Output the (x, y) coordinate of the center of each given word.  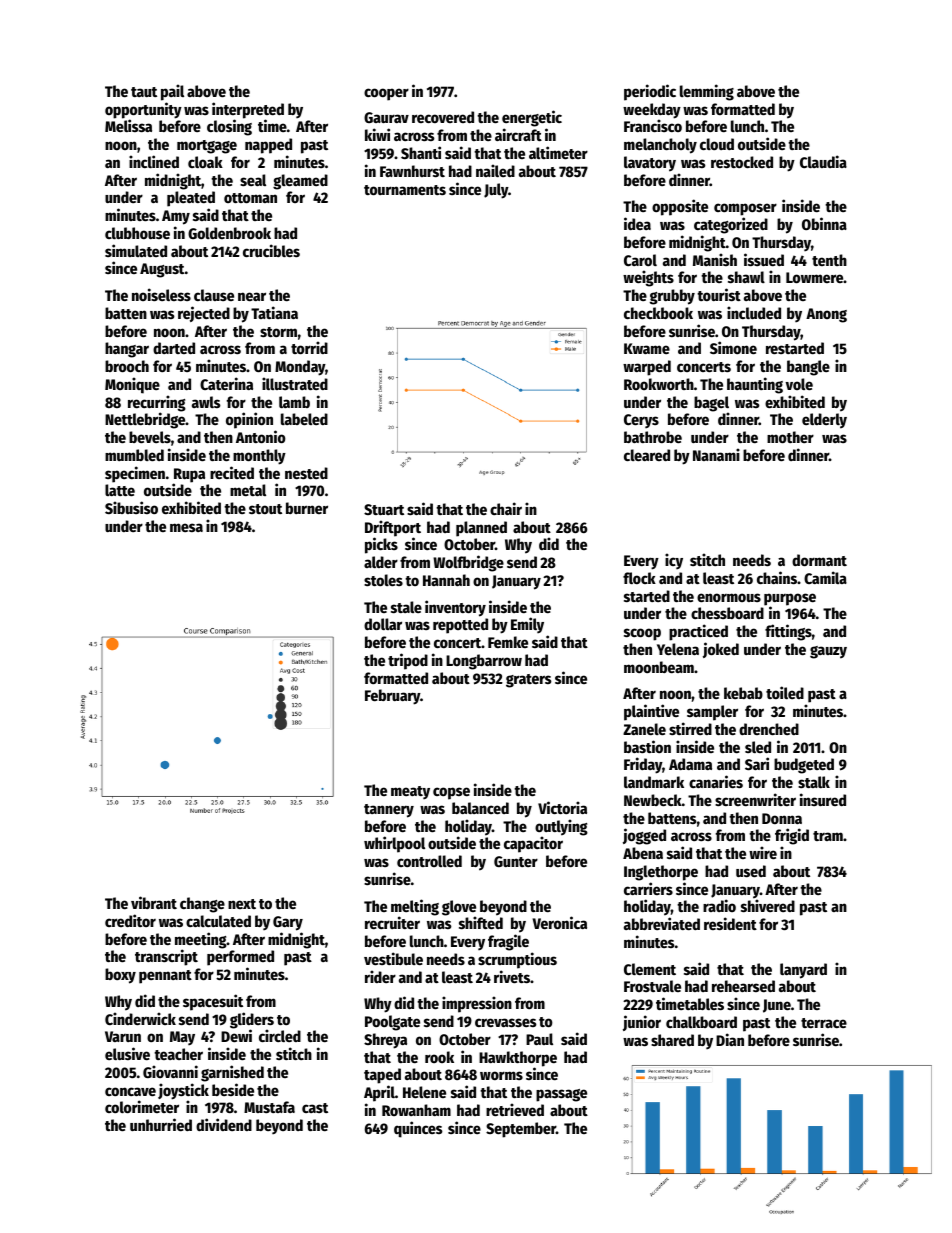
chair (506, 508)
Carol (640, 260)
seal (253, 180)
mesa (186, 527)
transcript (166, 957)
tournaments (405, 190)
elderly (824, 421)
